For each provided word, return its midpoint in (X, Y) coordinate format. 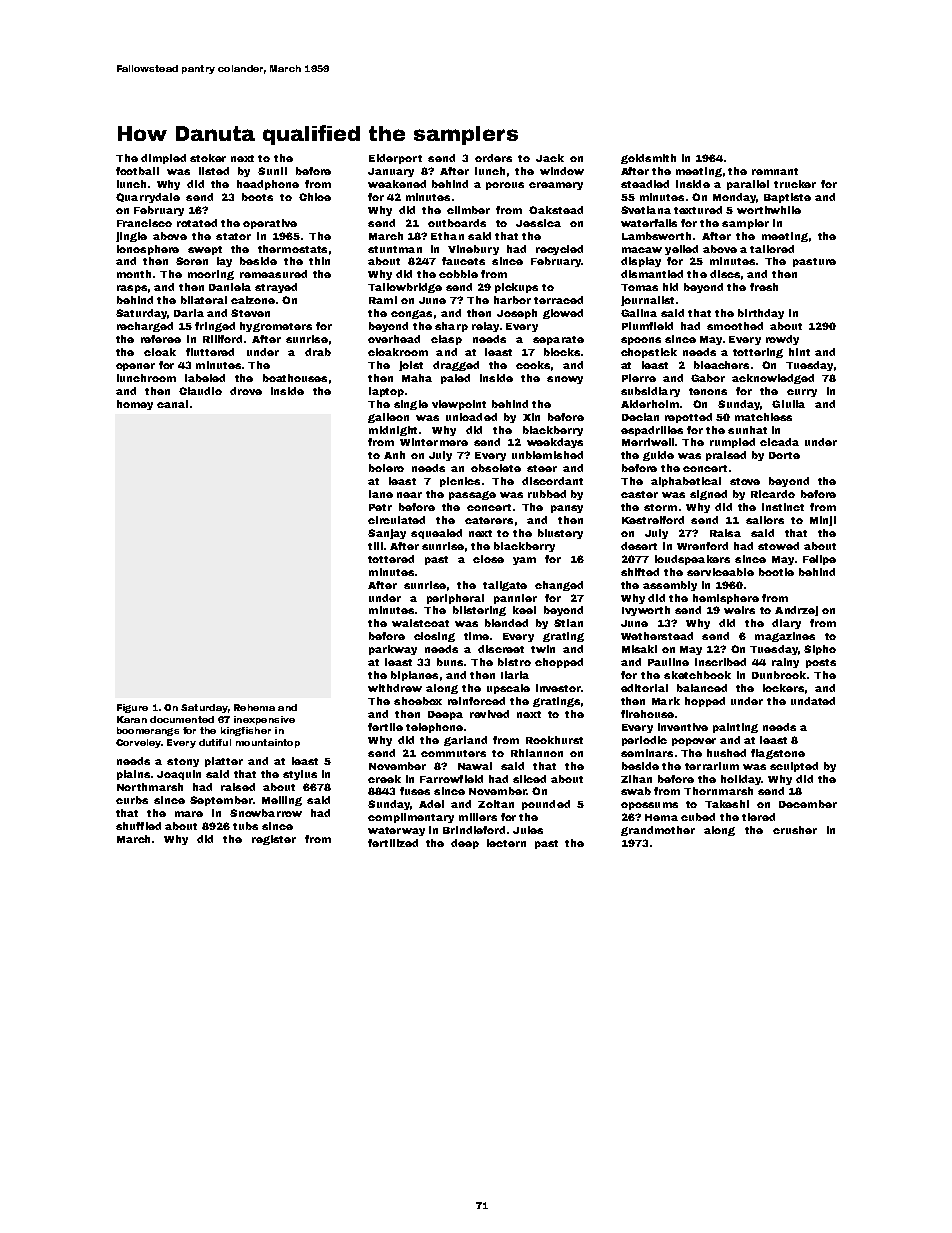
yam (524, 561)
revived (489, 714)
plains (133, 775)
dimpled (163, 159)
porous (505, 186)
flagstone (778, 754)
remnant (775, 171)
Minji (823, 521)
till (375, 546)
